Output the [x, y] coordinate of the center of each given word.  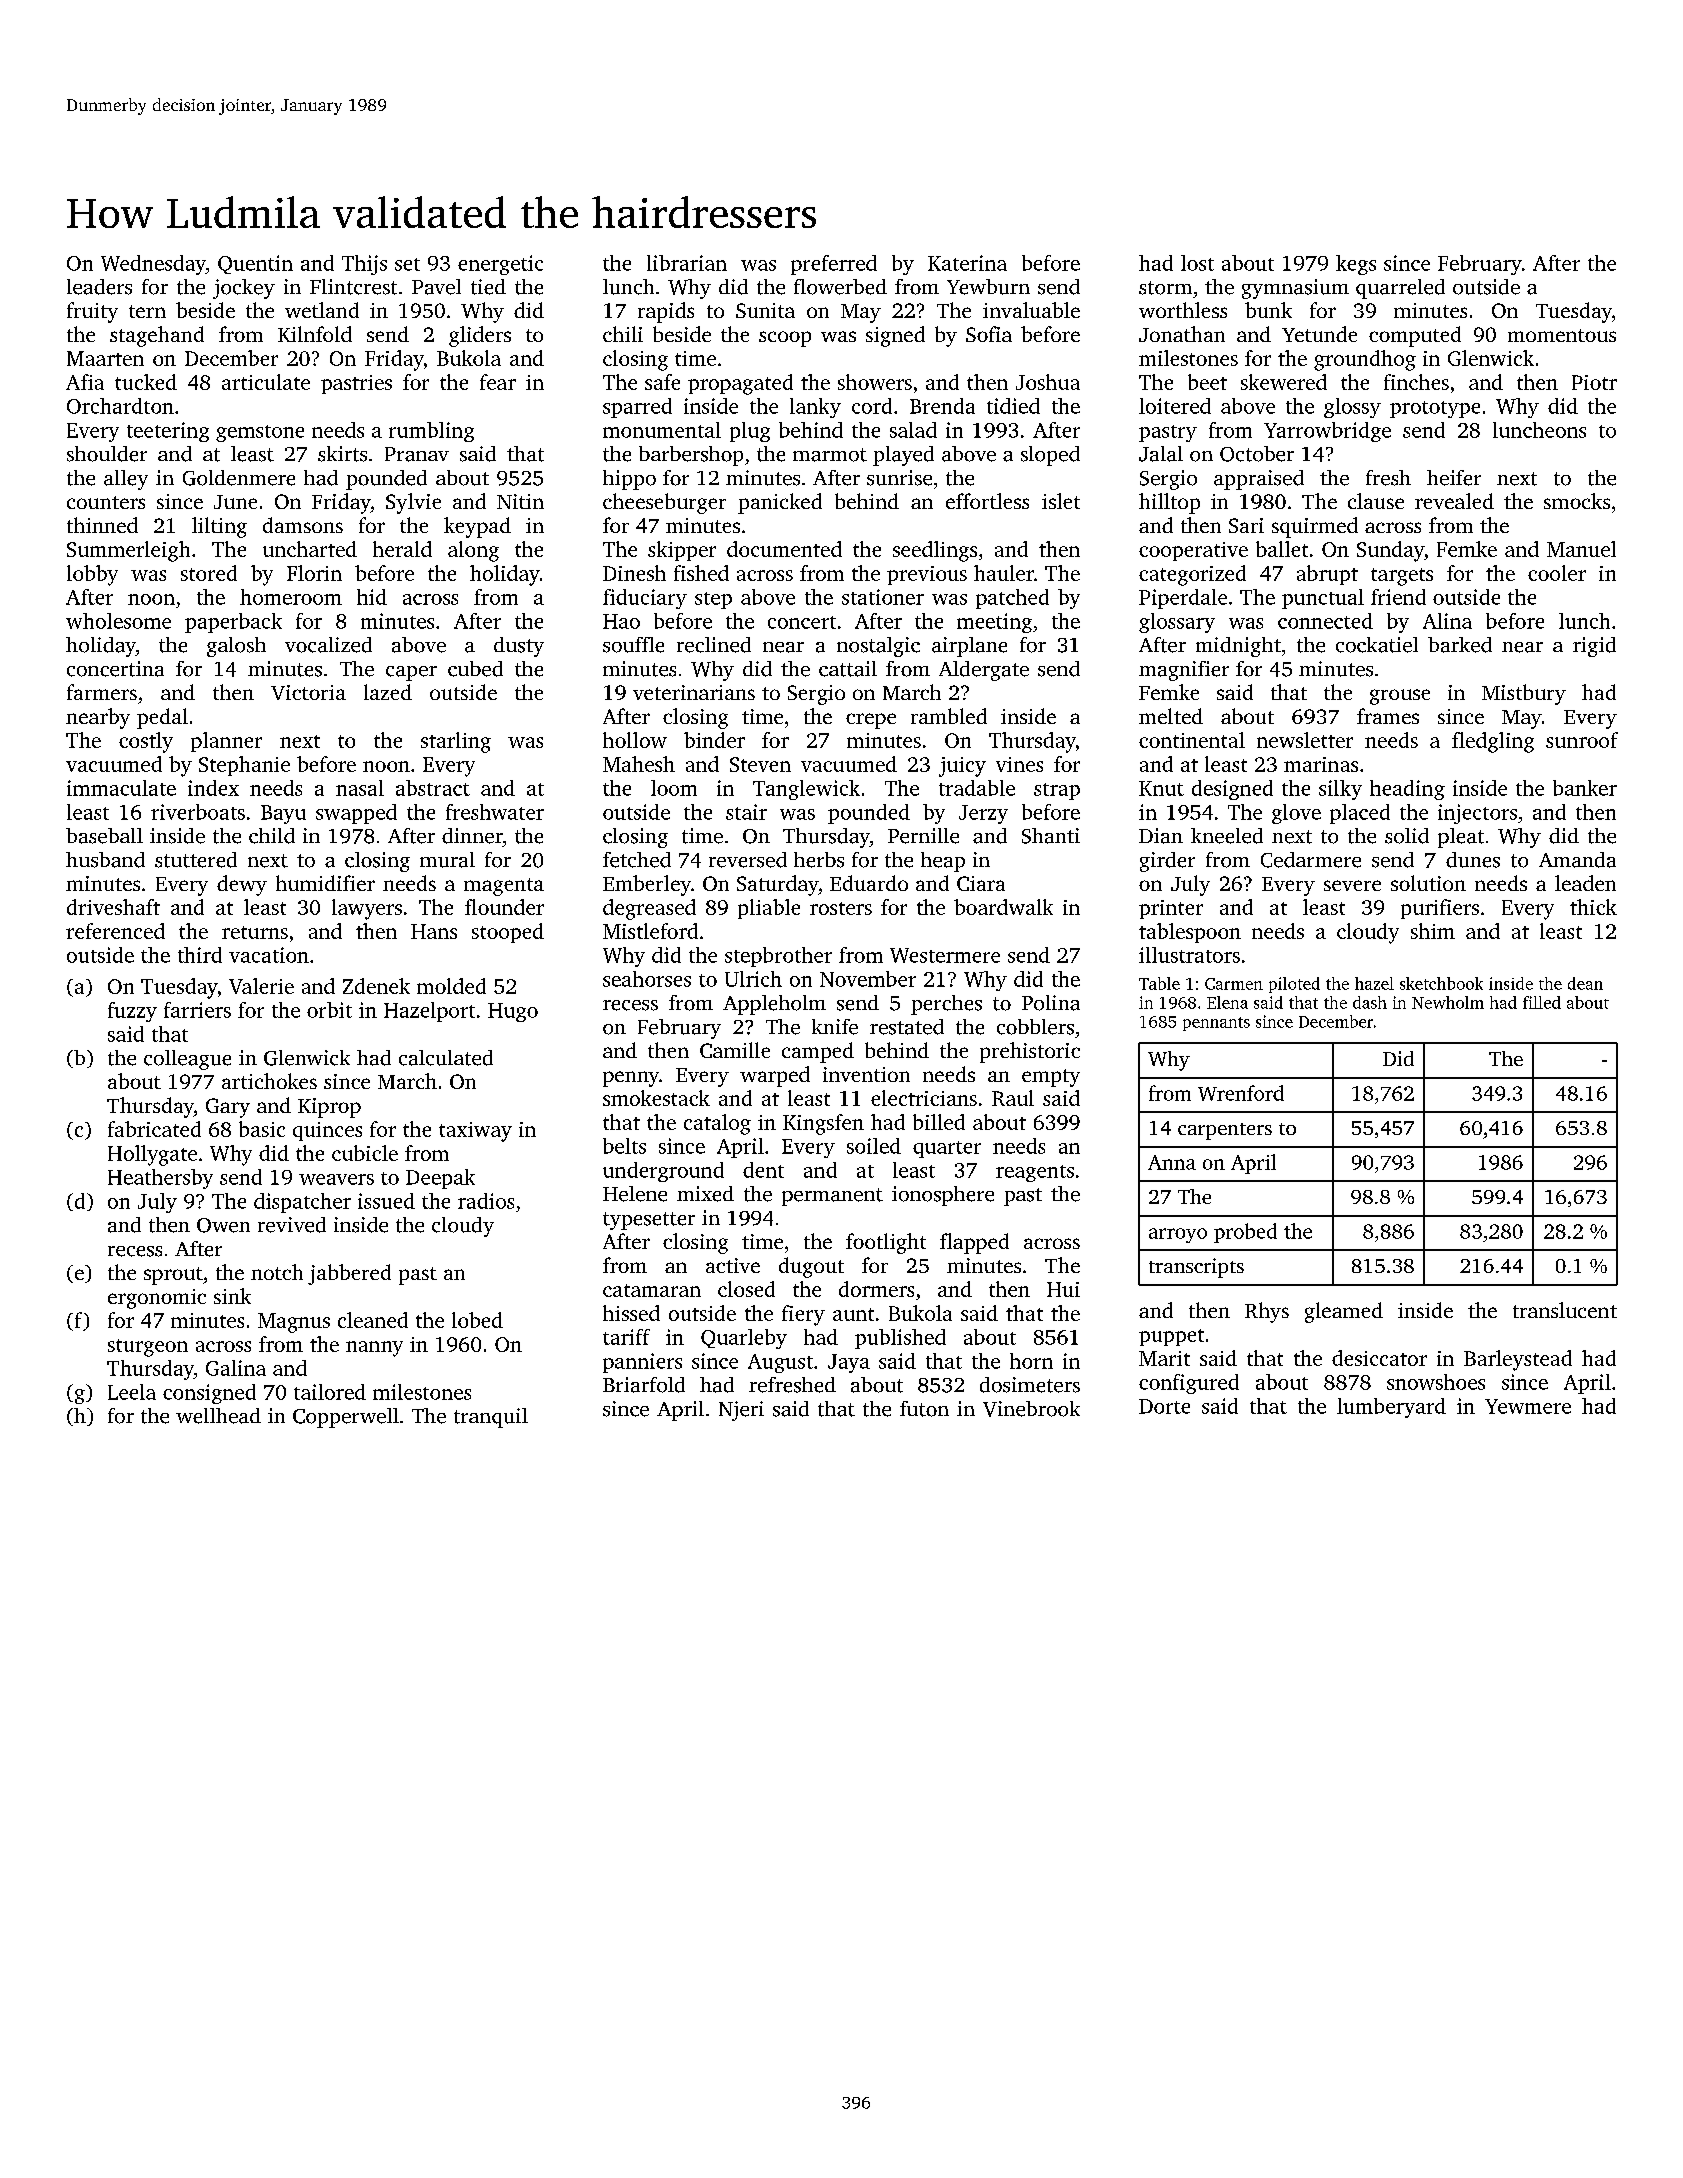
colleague [187, 1060]
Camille [735, 1050]
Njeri [741, 1411]
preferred [834, 265]
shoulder [107, 454]
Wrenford [1241, 1093]
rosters [841, 908]
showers [875, 382]
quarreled [1400, 289]
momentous [1562, 335]
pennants [1216, 1024]
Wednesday [153, 265]
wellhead [218, 1416]
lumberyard [1391, 1408]
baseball [104, 836]
